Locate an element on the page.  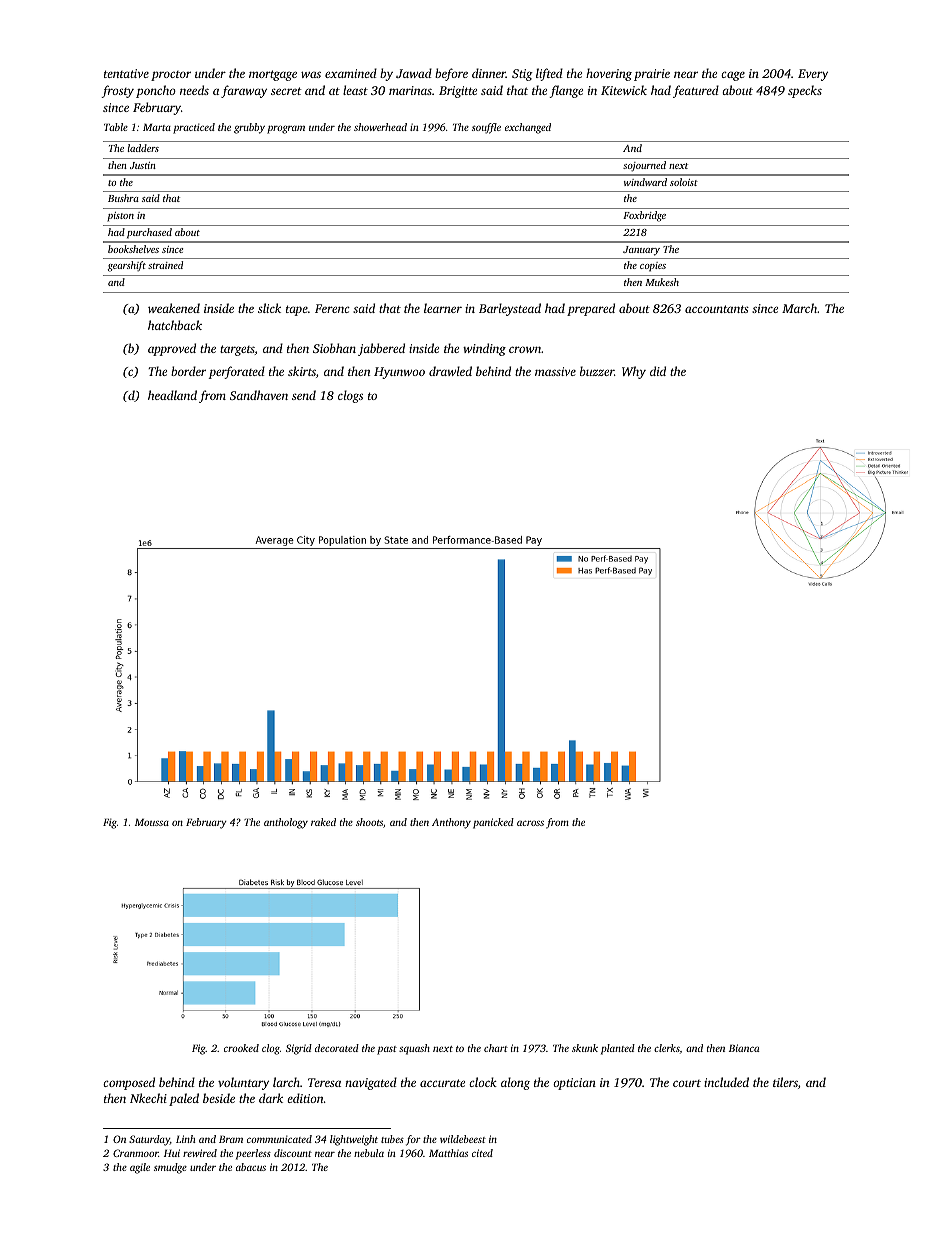
drawled is located at coordinates (450, 371).
